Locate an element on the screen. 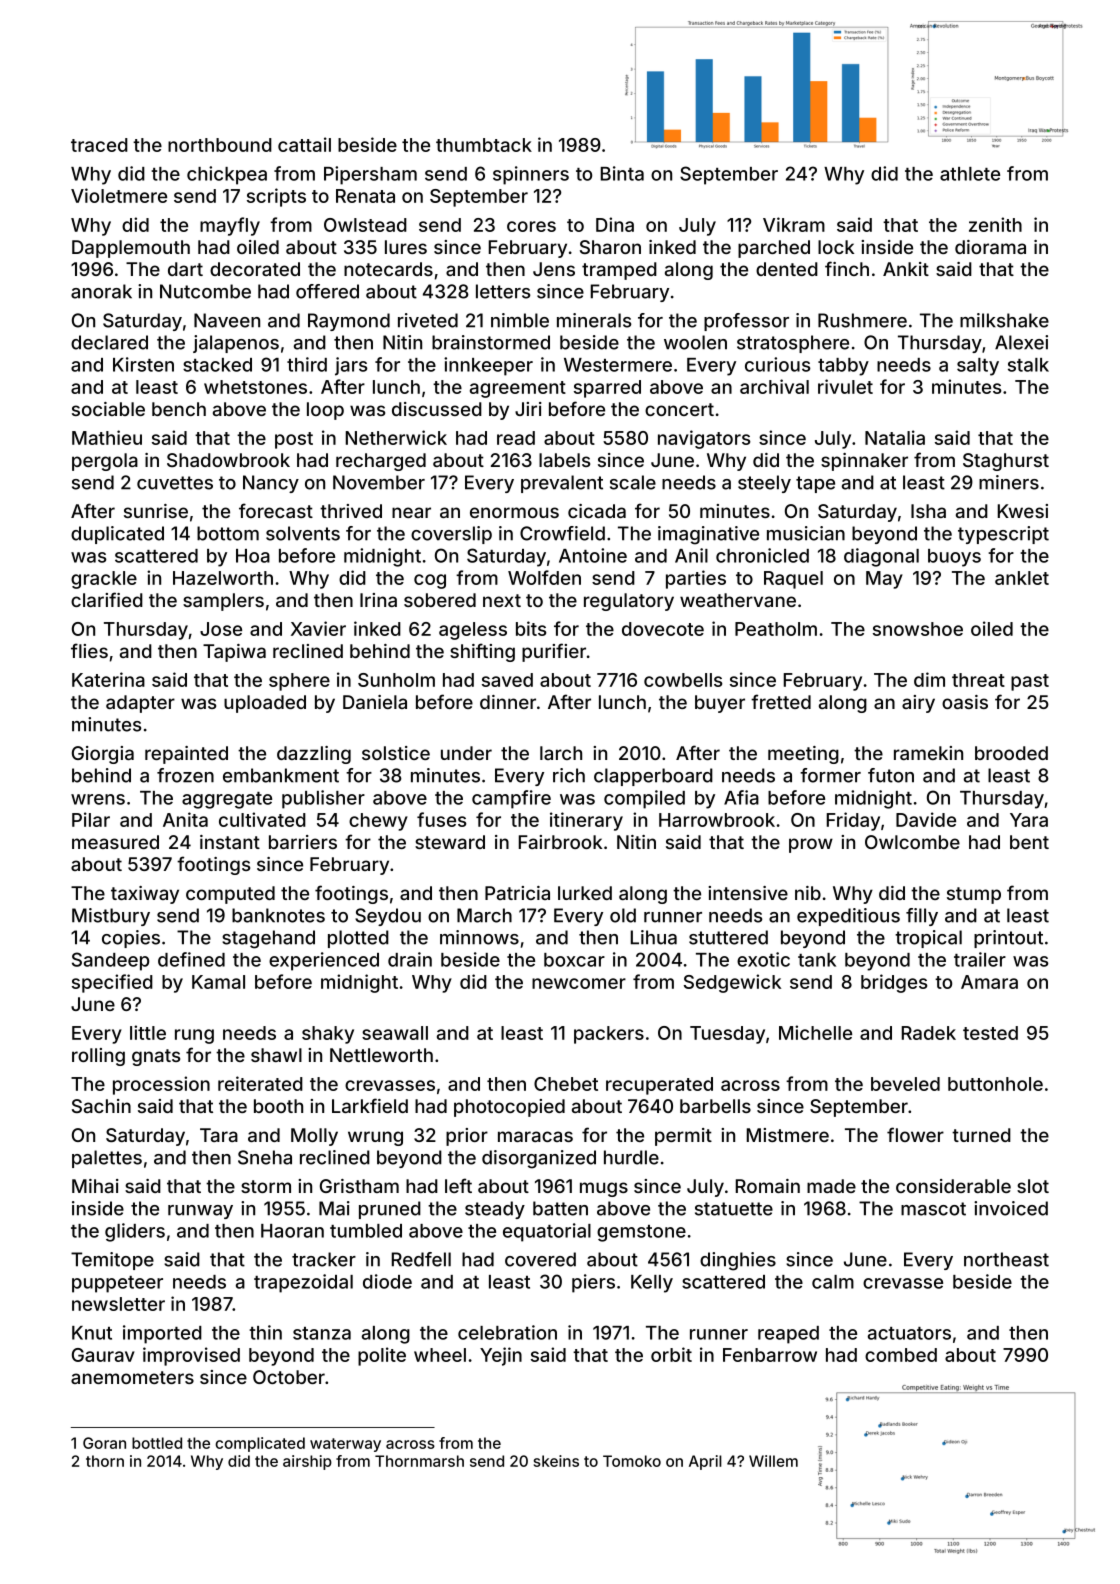 This screenshot has width=1120, height=1584. repainted is located at coordinates (186, 755).
